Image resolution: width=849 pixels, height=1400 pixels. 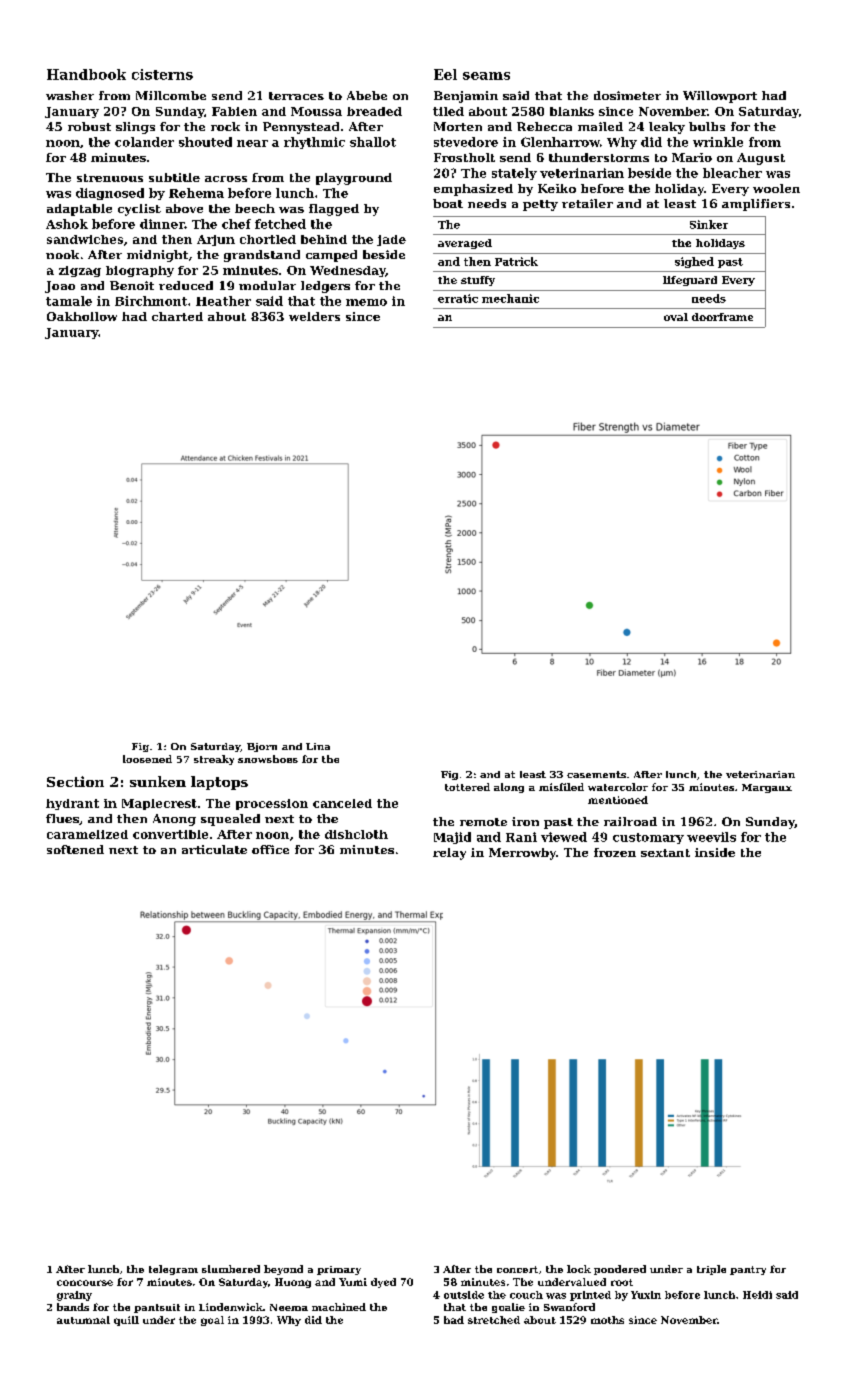 What do you see at coordinates (318, 746) in the screenshot?
I see `Lina` at bounding box center [318, 746].
